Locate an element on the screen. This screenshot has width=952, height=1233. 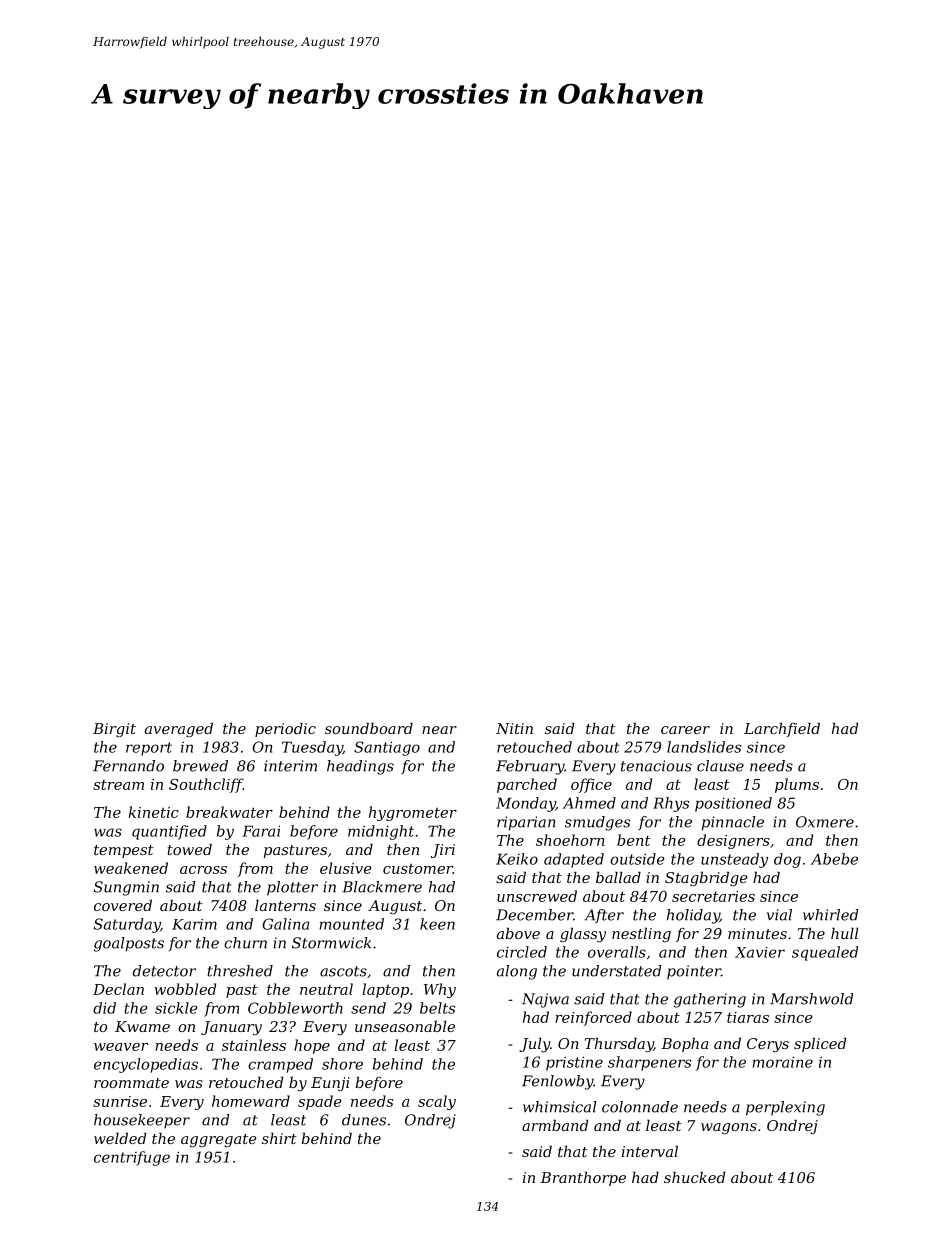
unscrewed is located at coordinates (537, 896).
